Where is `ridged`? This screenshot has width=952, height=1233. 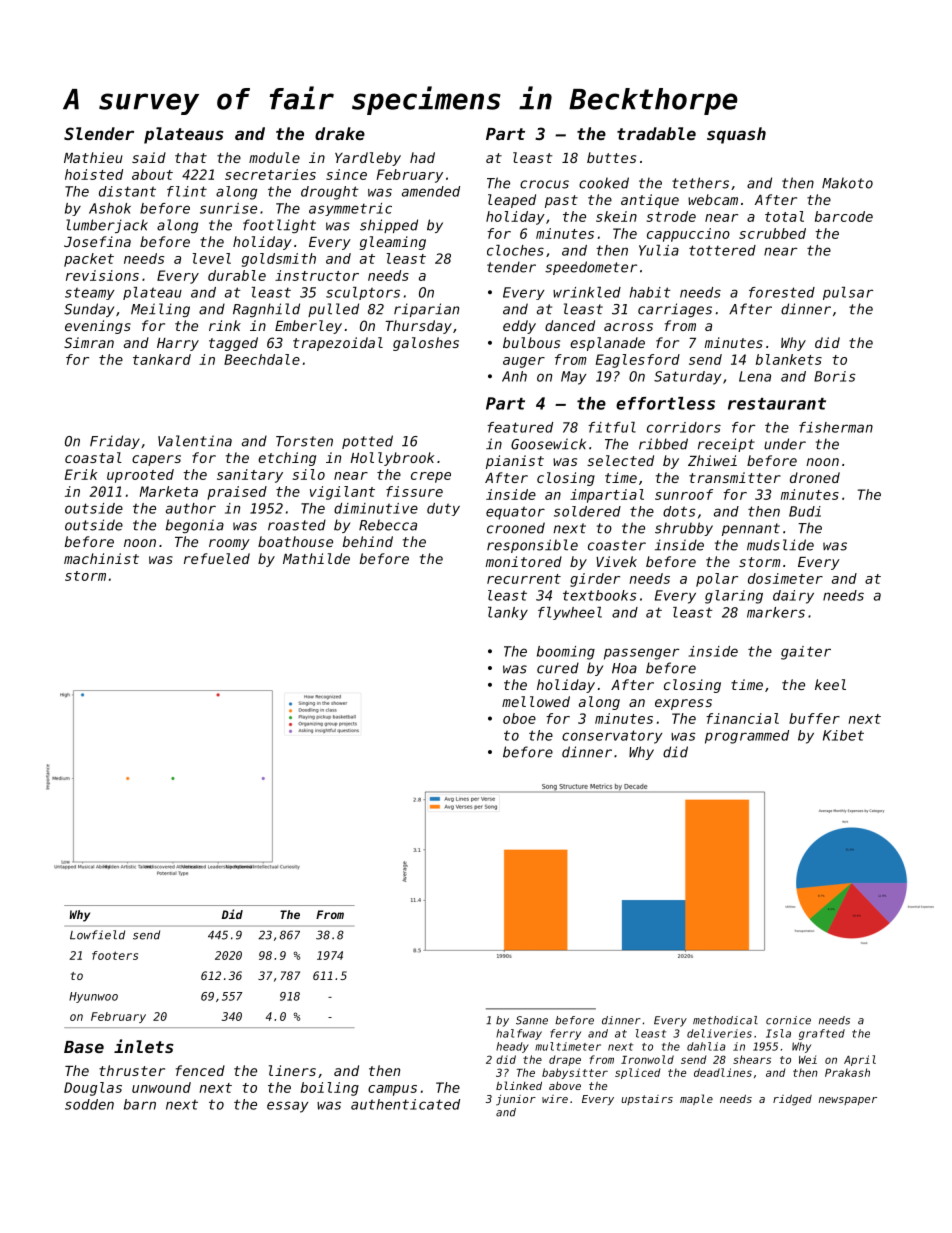 ridged is located at coordinates (792, 1100).
